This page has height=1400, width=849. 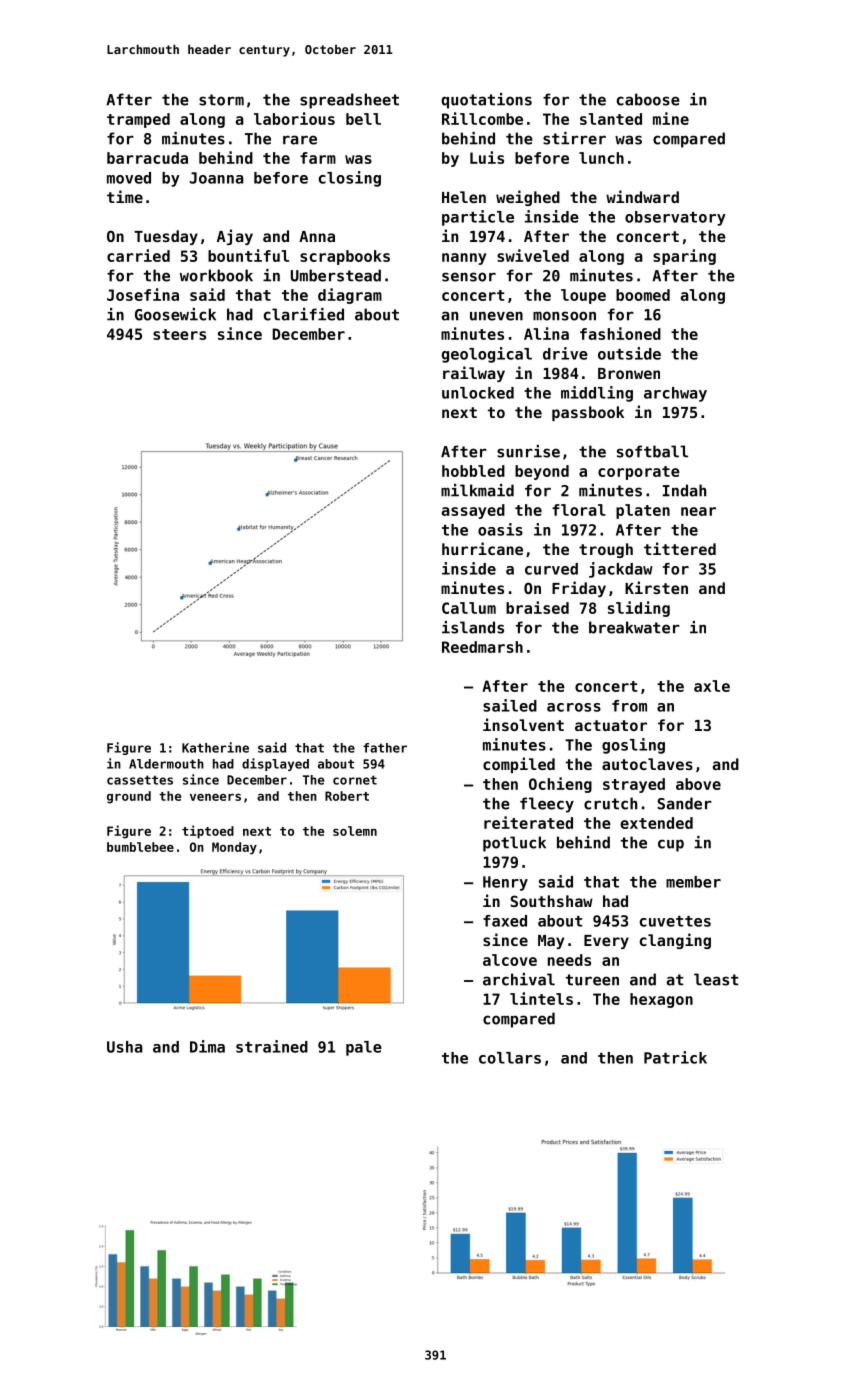 I want to click on storm, so click(x=221, y=100).
